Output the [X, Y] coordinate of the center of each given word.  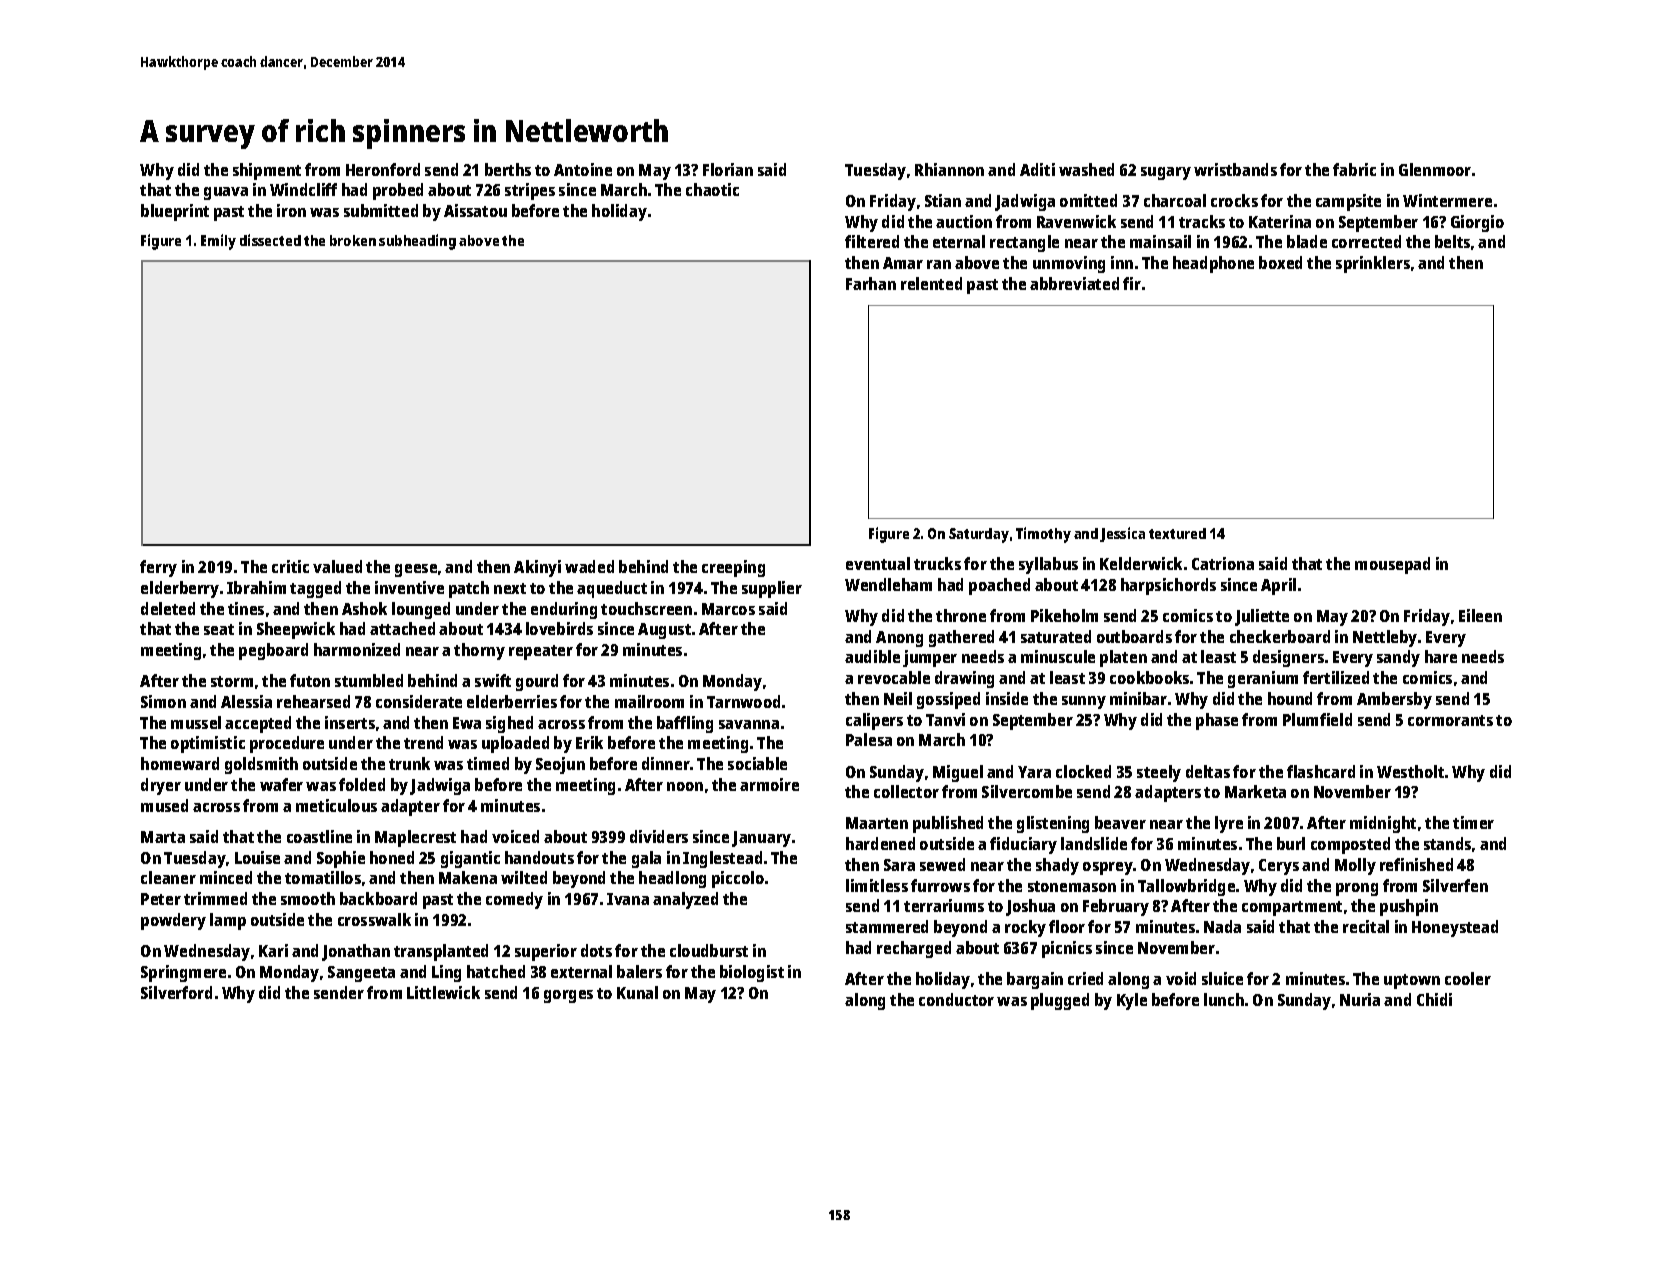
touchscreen [646, 608]
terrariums [944, 905]
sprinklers [1373, 264]
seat [219, 629]
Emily [218, 242]
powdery [173, 921]
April [1278, 586]
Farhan [871, 283]
